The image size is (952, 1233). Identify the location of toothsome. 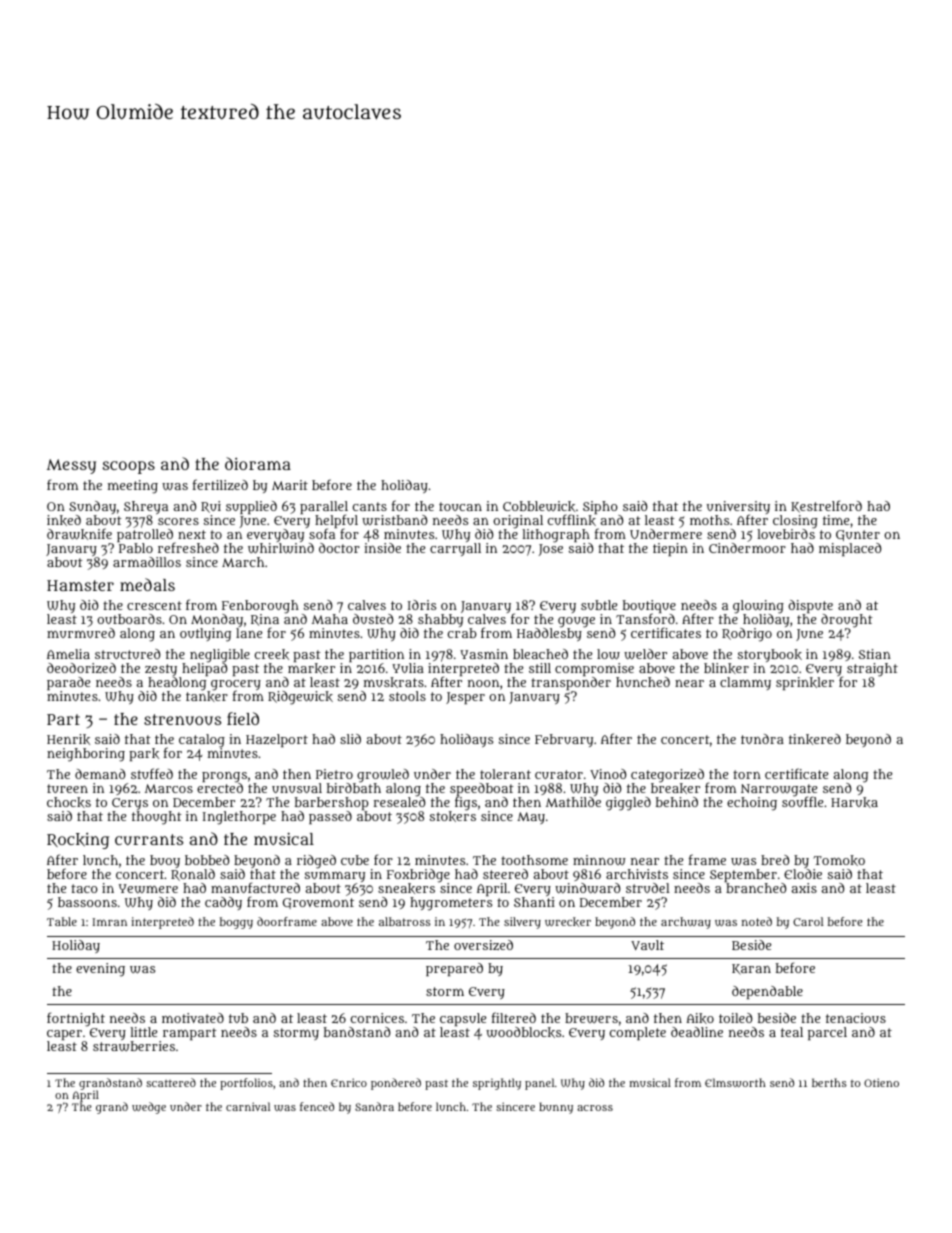
(534, 860).
